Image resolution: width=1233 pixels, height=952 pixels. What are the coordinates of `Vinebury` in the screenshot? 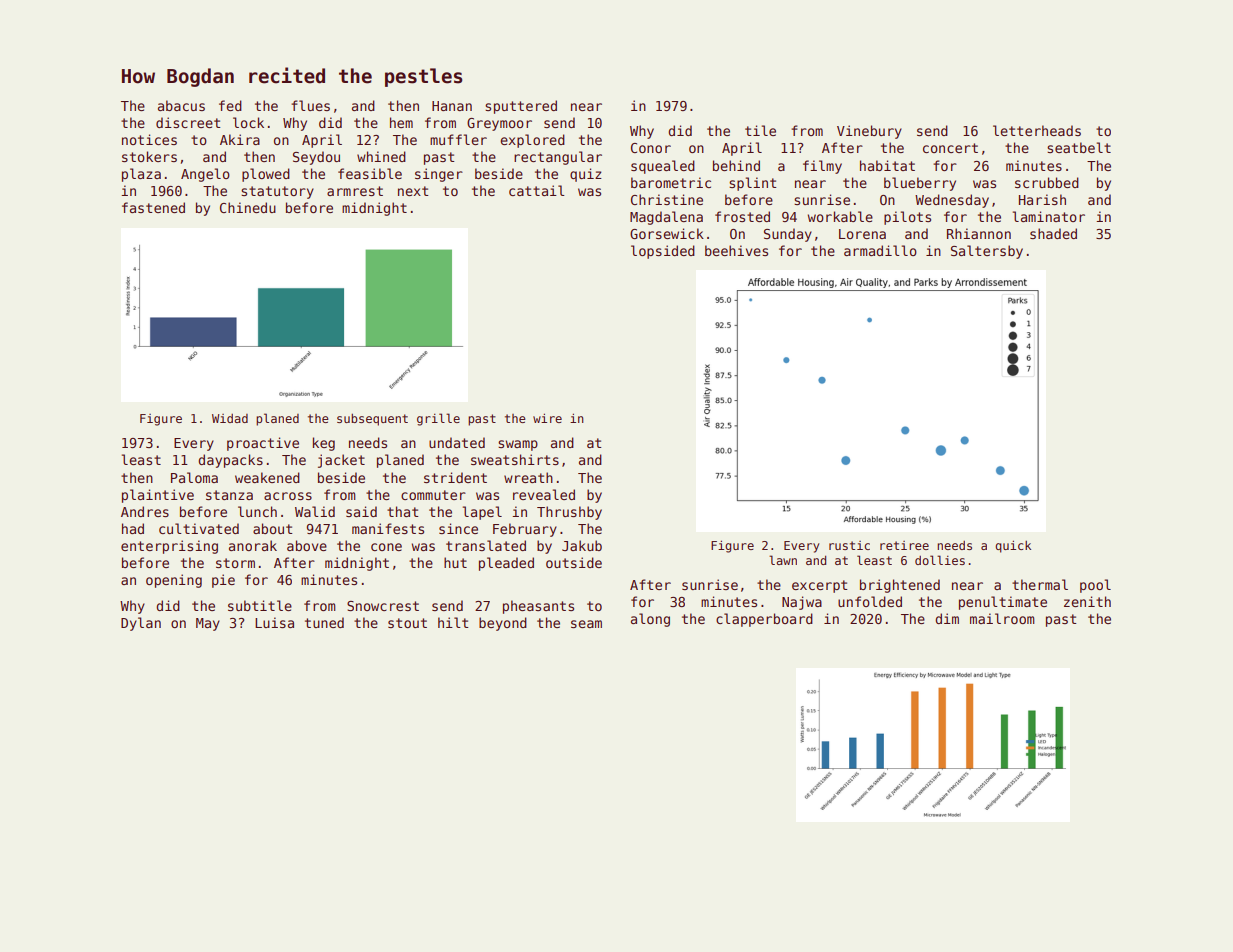 It's located at (869, 132).
